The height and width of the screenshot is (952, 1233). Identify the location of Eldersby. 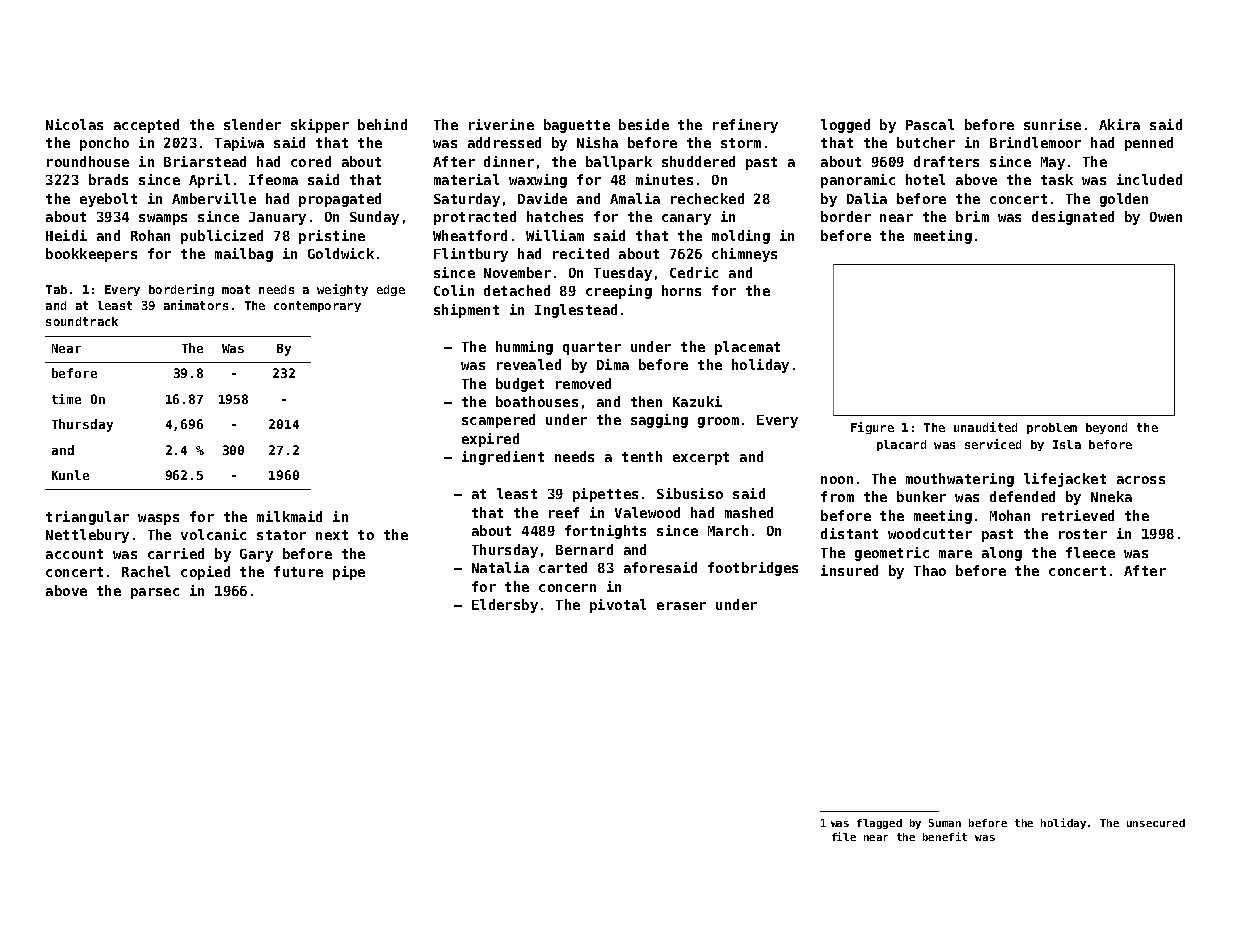
(505, 606).
